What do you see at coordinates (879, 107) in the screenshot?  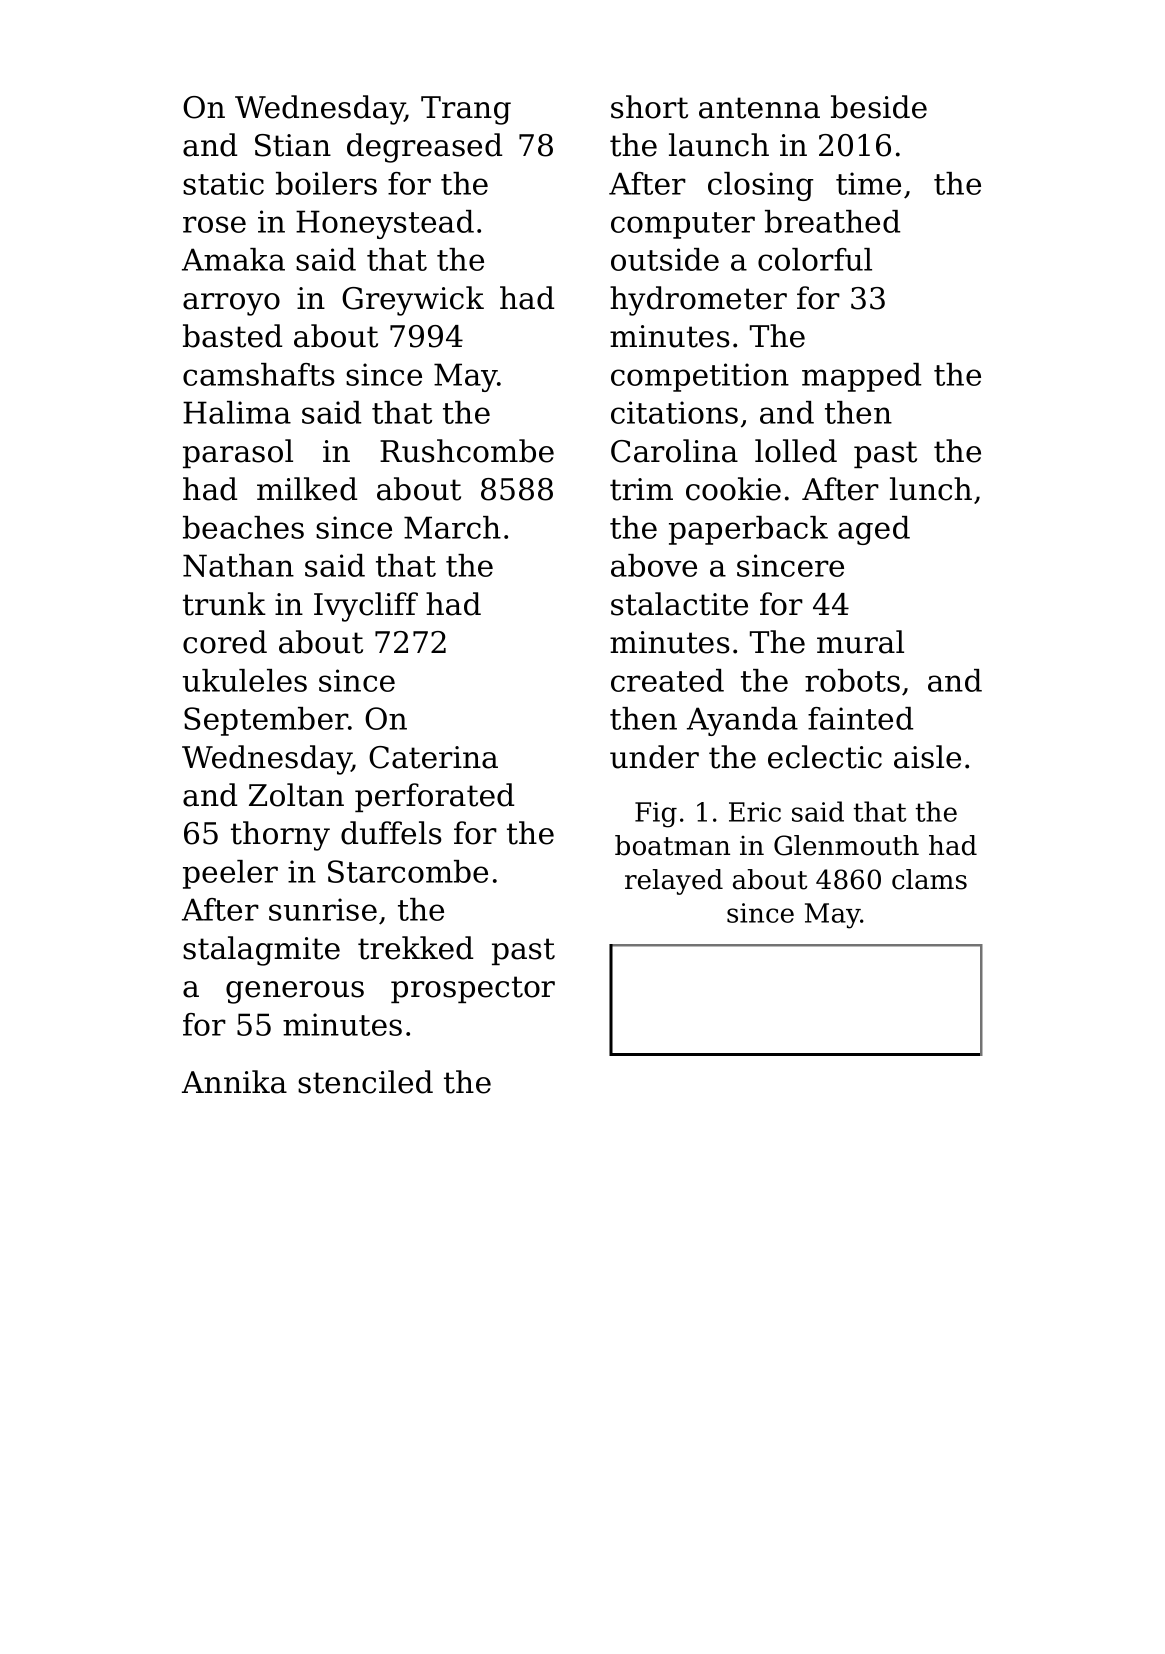 I see `beside` at bounding box center [879, 107].
